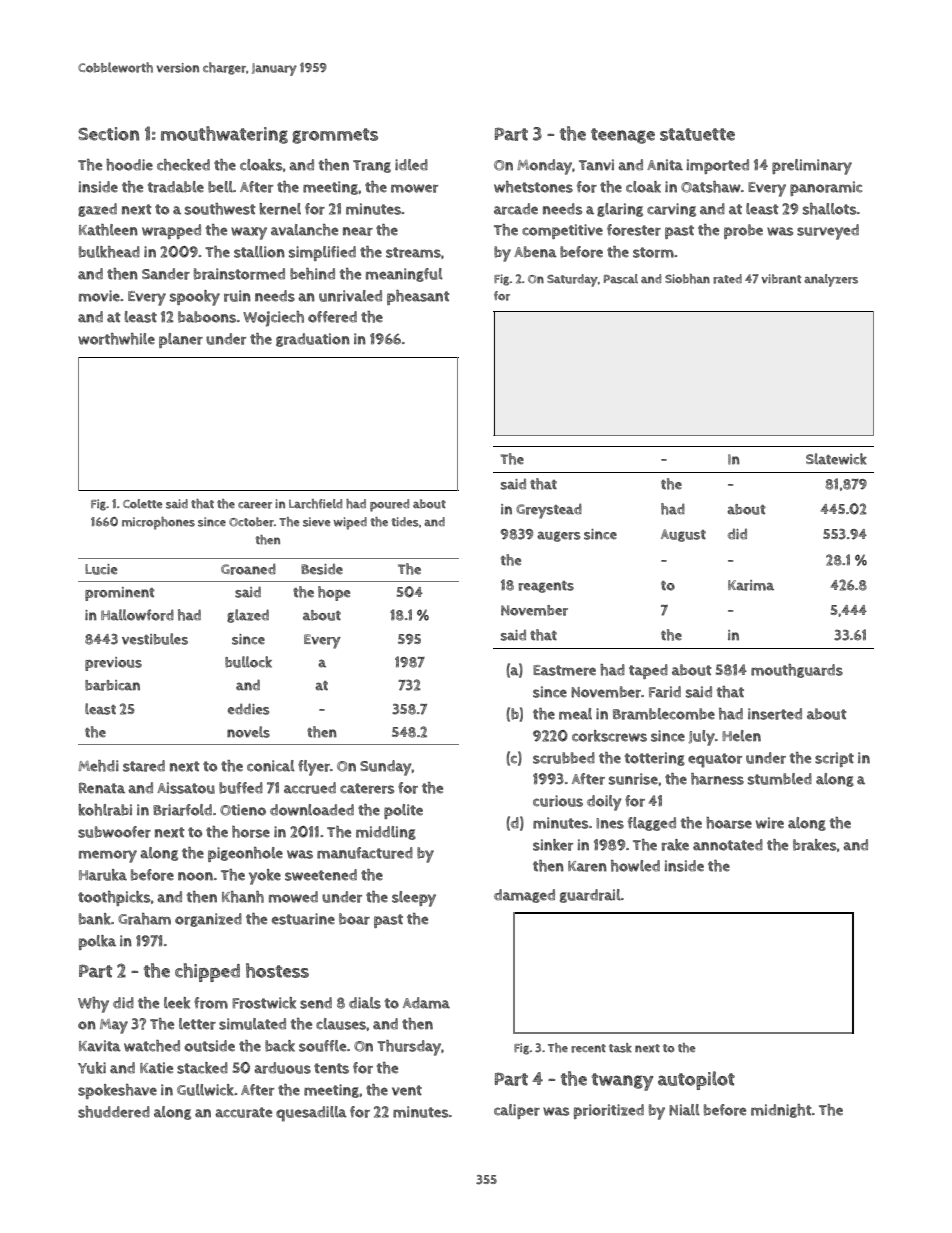 Image resolution: width=952 pixels, height=1233 pixels. I want to click on October, so click(251, 522).
